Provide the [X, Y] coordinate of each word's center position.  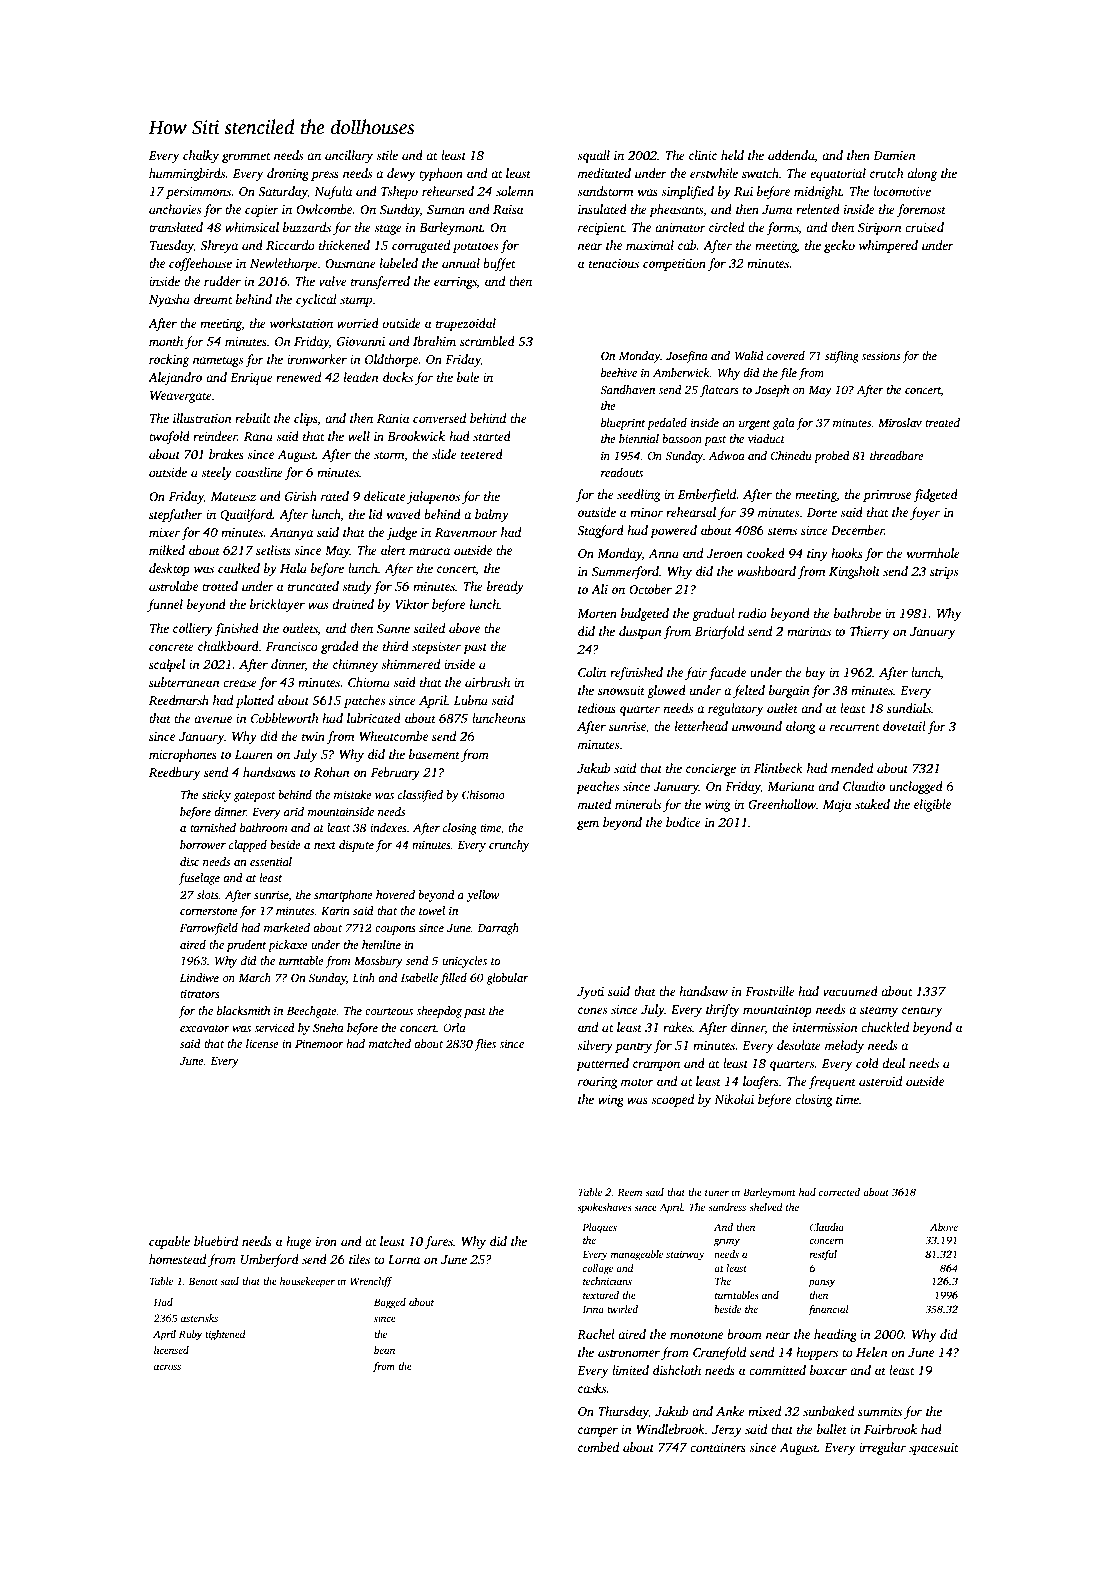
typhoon [441, 174]
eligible [932, 805]
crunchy [509, 846]
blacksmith [243, 1010]
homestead [177, 1259]
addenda [791, 156]
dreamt [213, 299]
